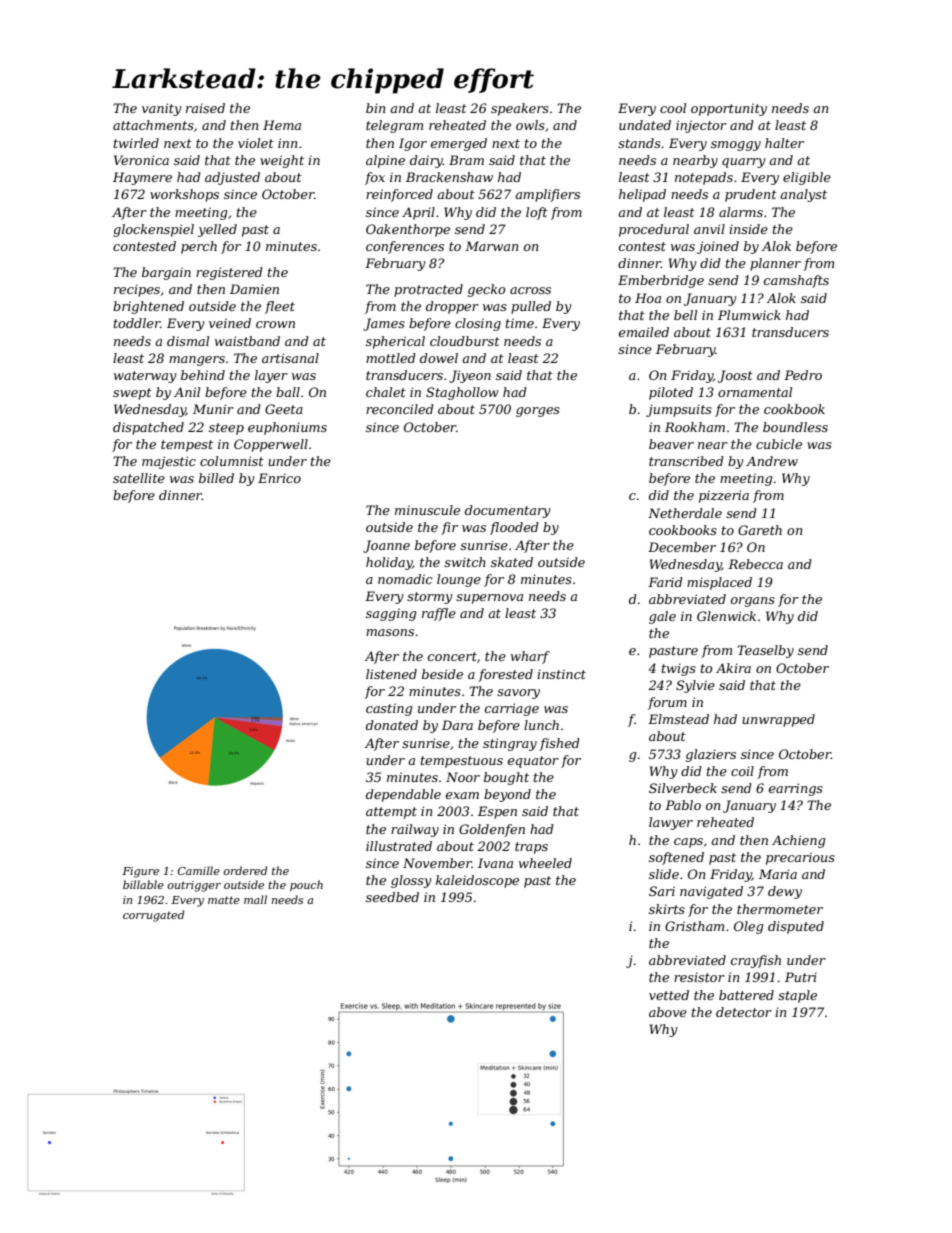 This image has height=1233, width=952. I want to click on opportunity, so click(729, 109).
